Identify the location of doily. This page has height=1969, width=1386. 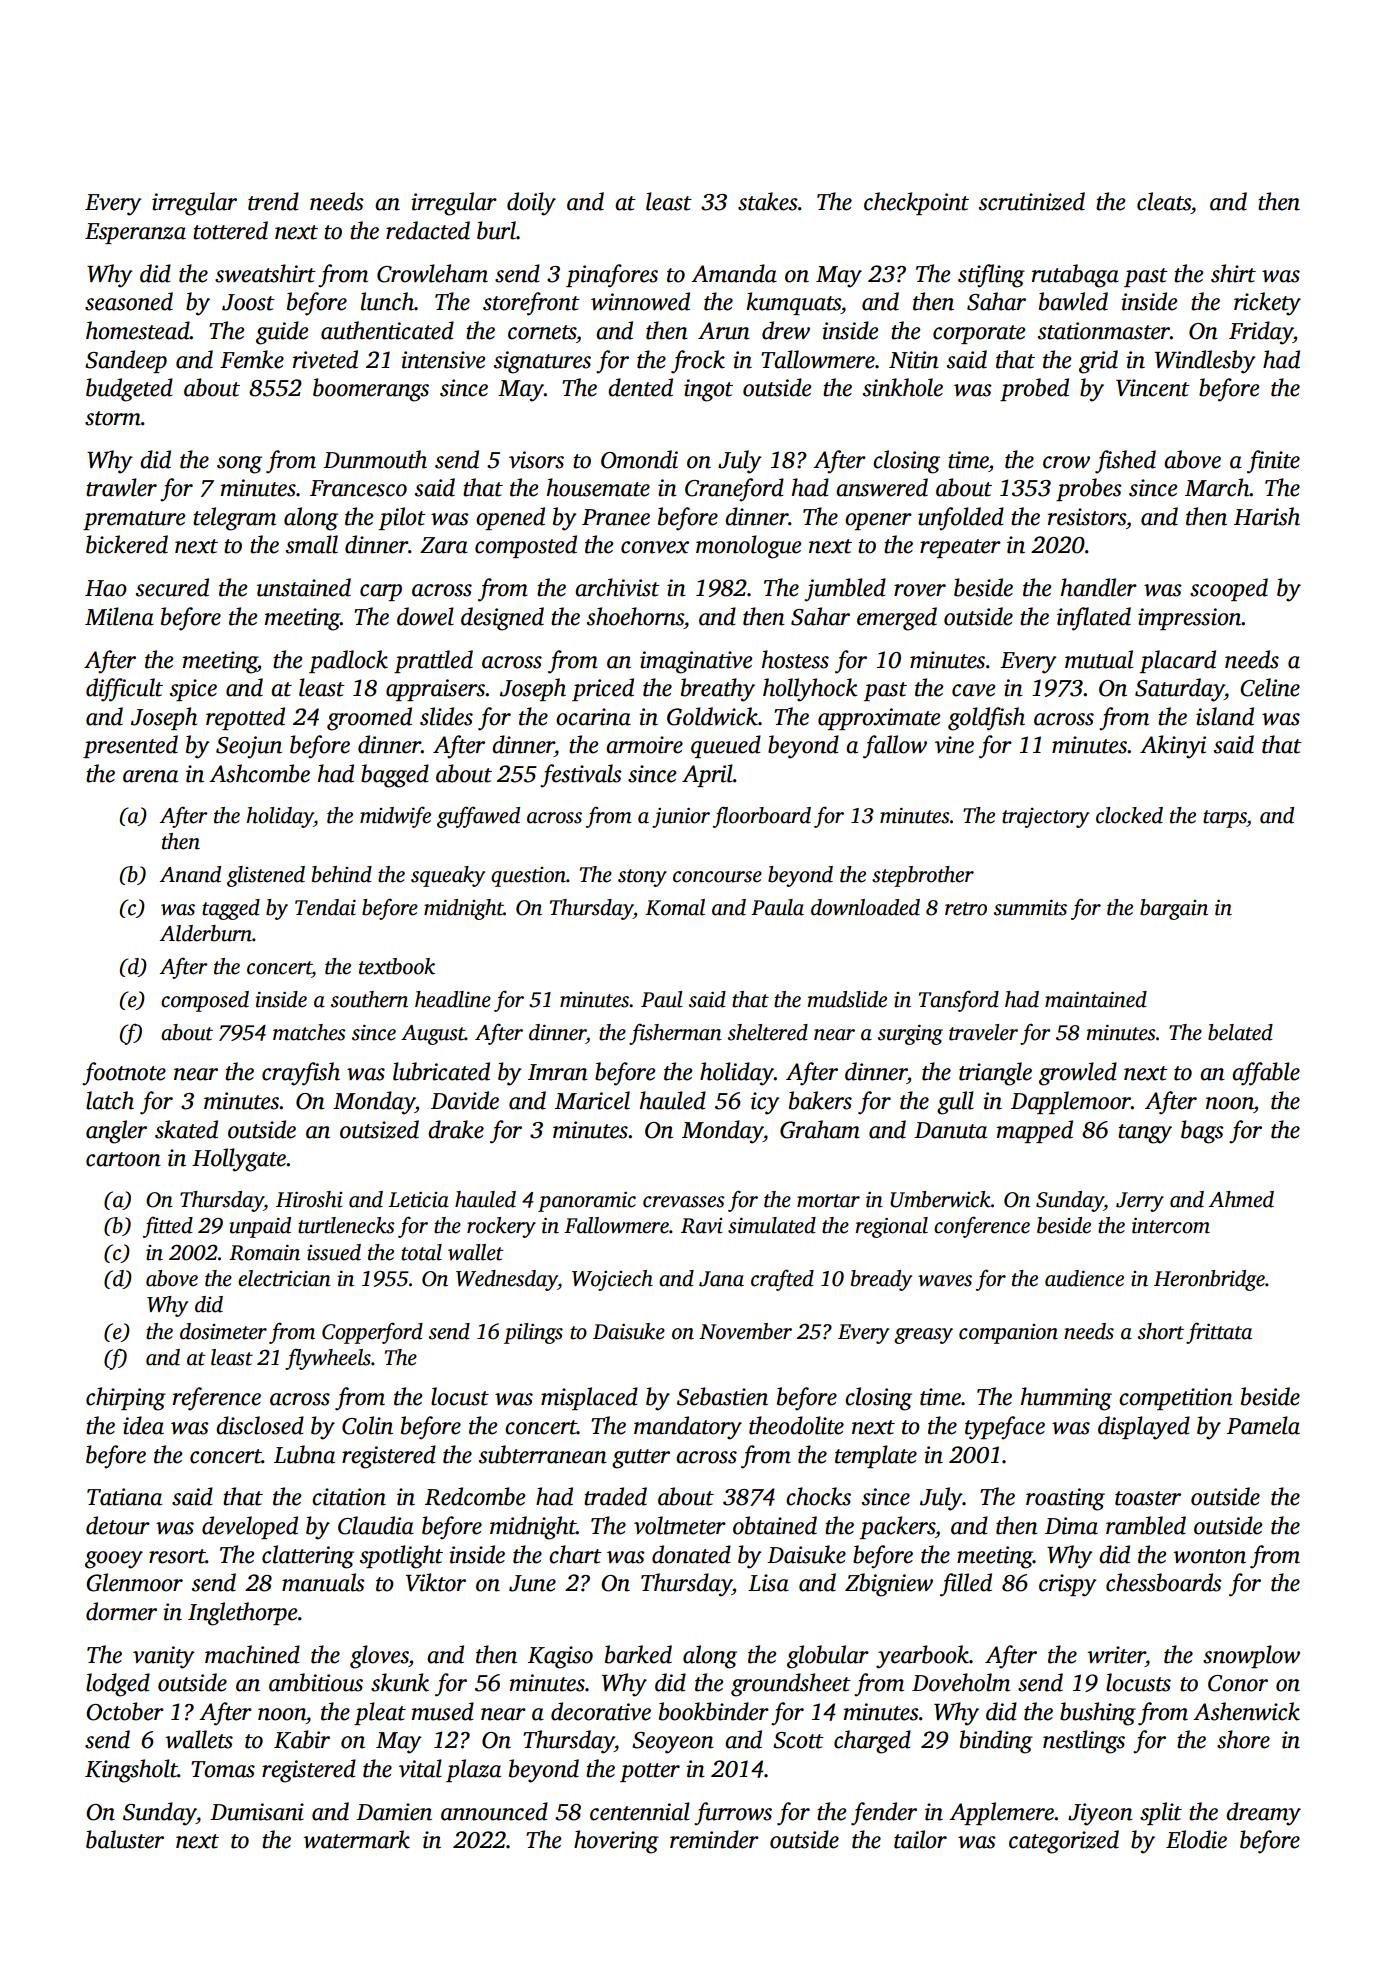
(531, 204).
